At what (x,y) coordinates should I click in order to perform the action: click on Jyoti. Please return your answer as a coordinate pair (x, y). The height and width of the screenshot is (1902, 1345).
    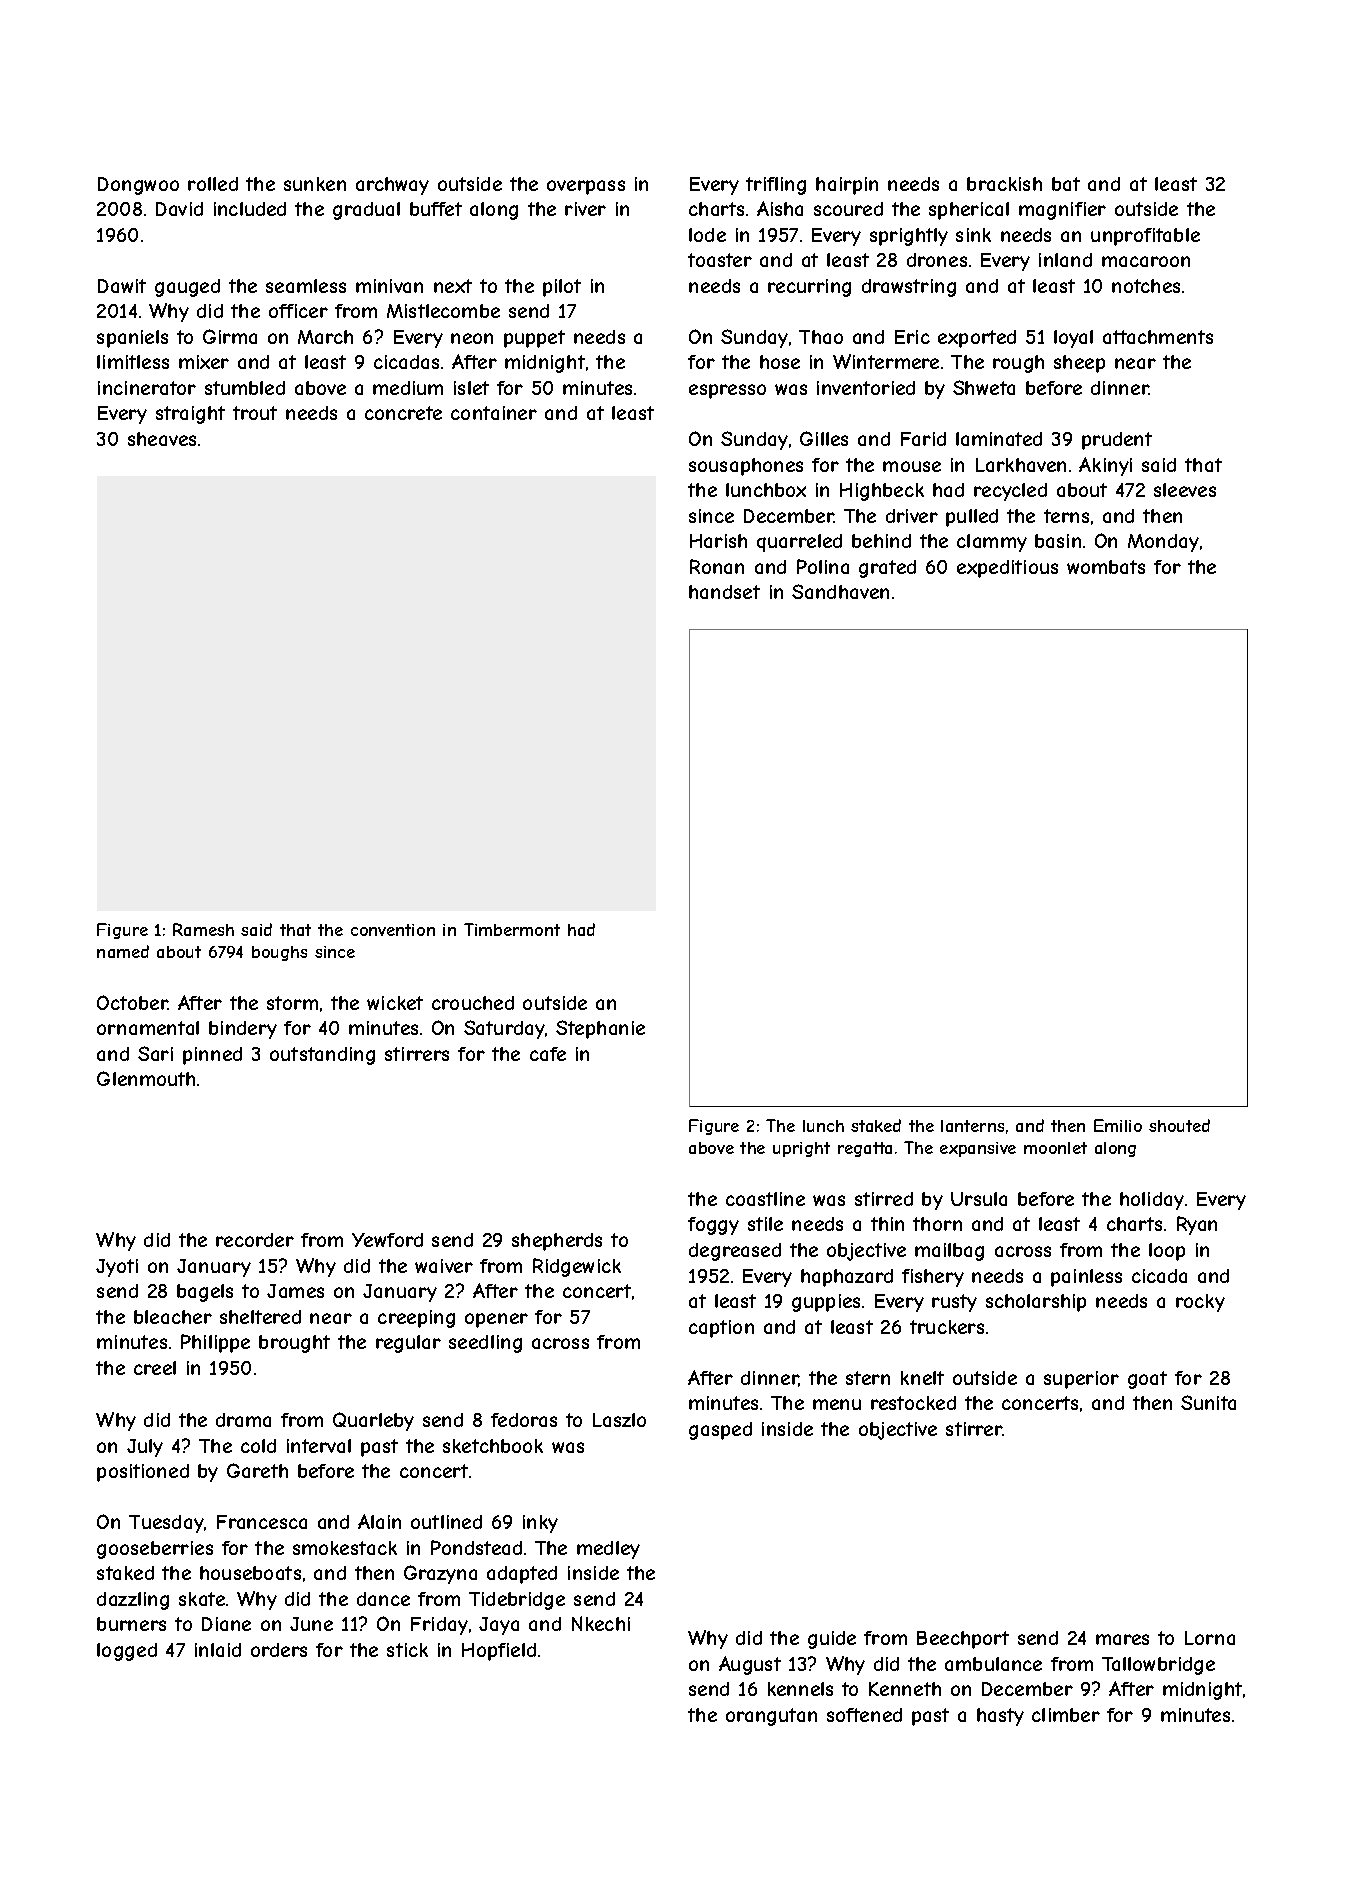
    Looking at the image, I should click on (117, 1268).
